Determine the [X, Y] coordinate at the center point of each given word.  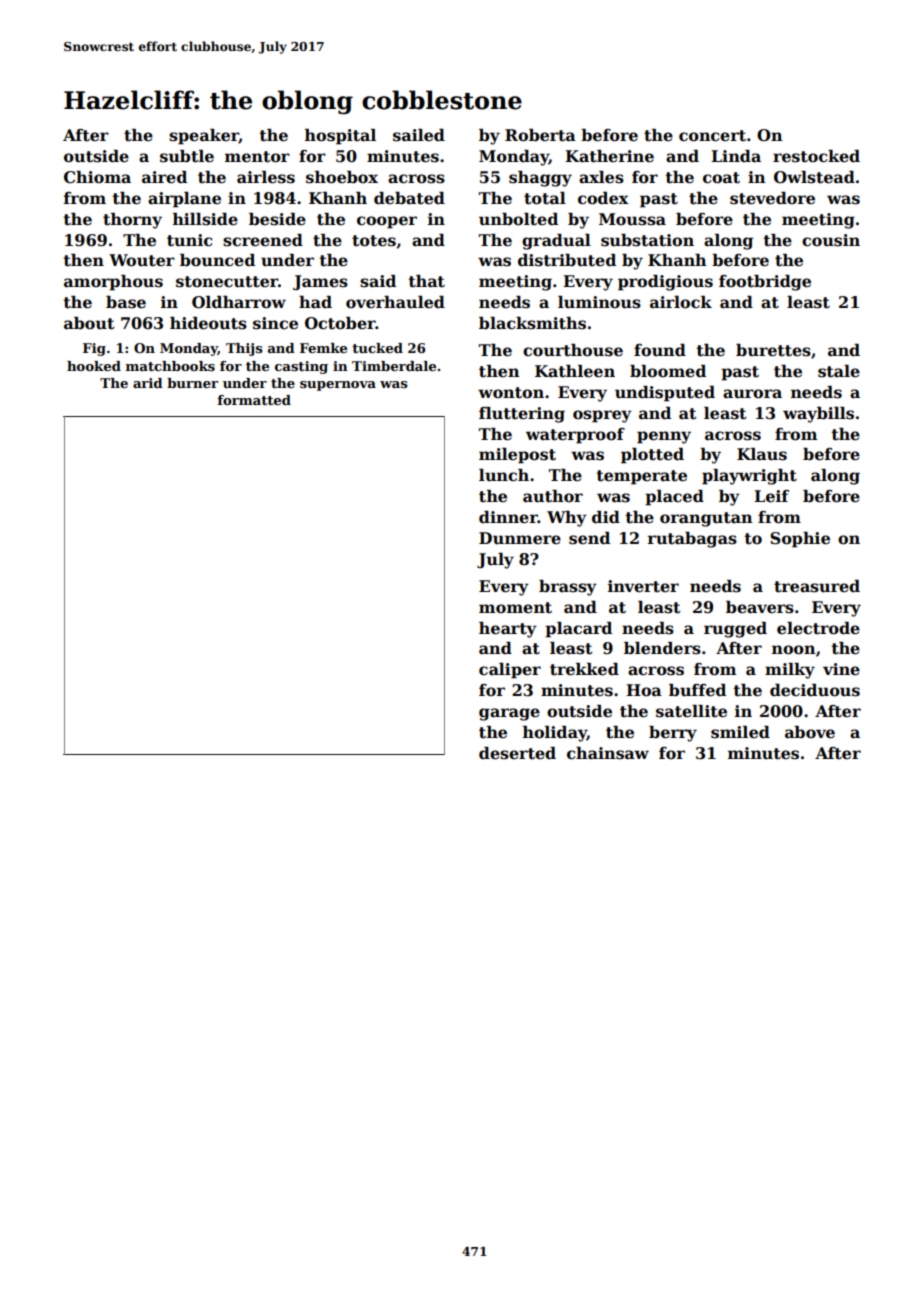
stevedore [772, 198]
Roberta [540, 135]
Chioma [97, 177]
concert [712, 136]
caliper [510, 671]
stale [839, 371]
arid [148, 383]
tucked [377, 348]
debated [409, 198]
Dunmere [520, 538]
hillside [205, 219]
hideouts [208, 323]
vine [841, 669]
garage [509, 714]
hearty [508, 630]
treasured [817, 586]
